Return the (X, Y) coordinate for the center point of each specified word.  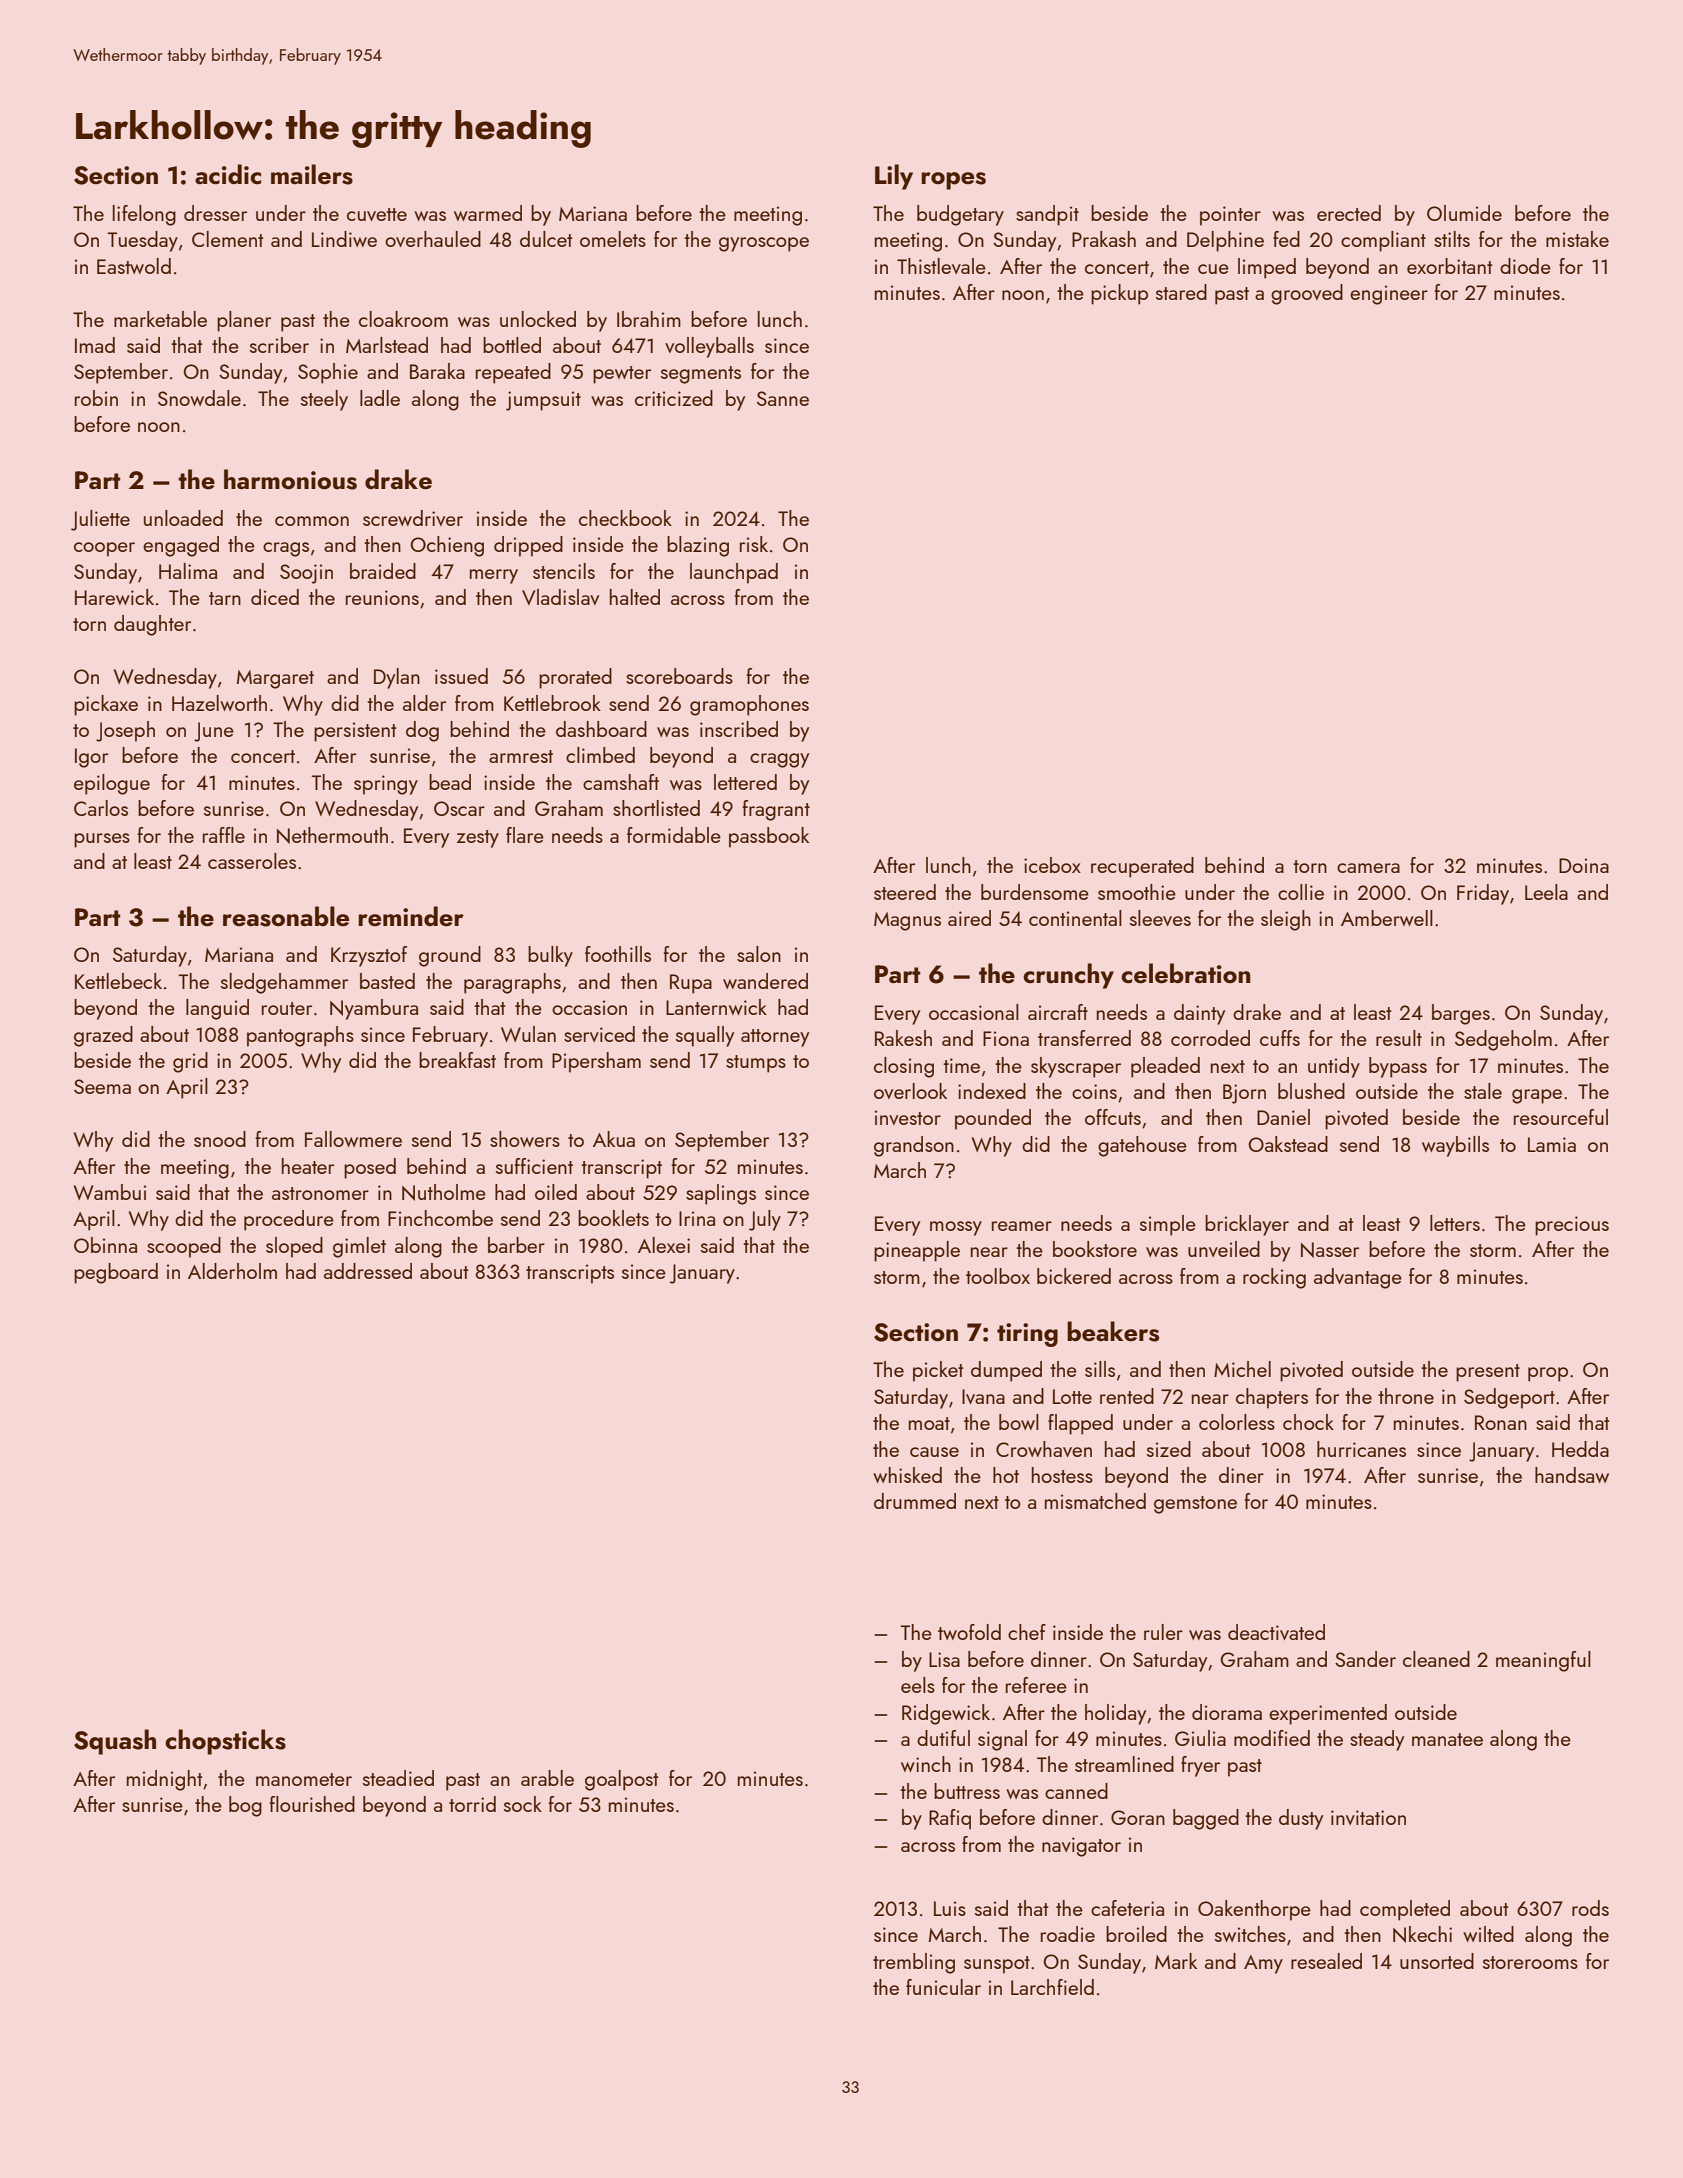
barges (1461, 1014)
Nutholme (444, 1192)
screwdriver (413, 518)
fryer (1200, 1766)
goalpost (622, 1780)
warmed (488, 213)
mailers (312, 174)
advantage (1358, 1278)
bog (245, 1806)
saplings (721, 1194)
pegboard (116, 1273)
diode (1525, 266)
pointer (1230, 216)
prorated (575, 678)
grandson (914, 1146)
